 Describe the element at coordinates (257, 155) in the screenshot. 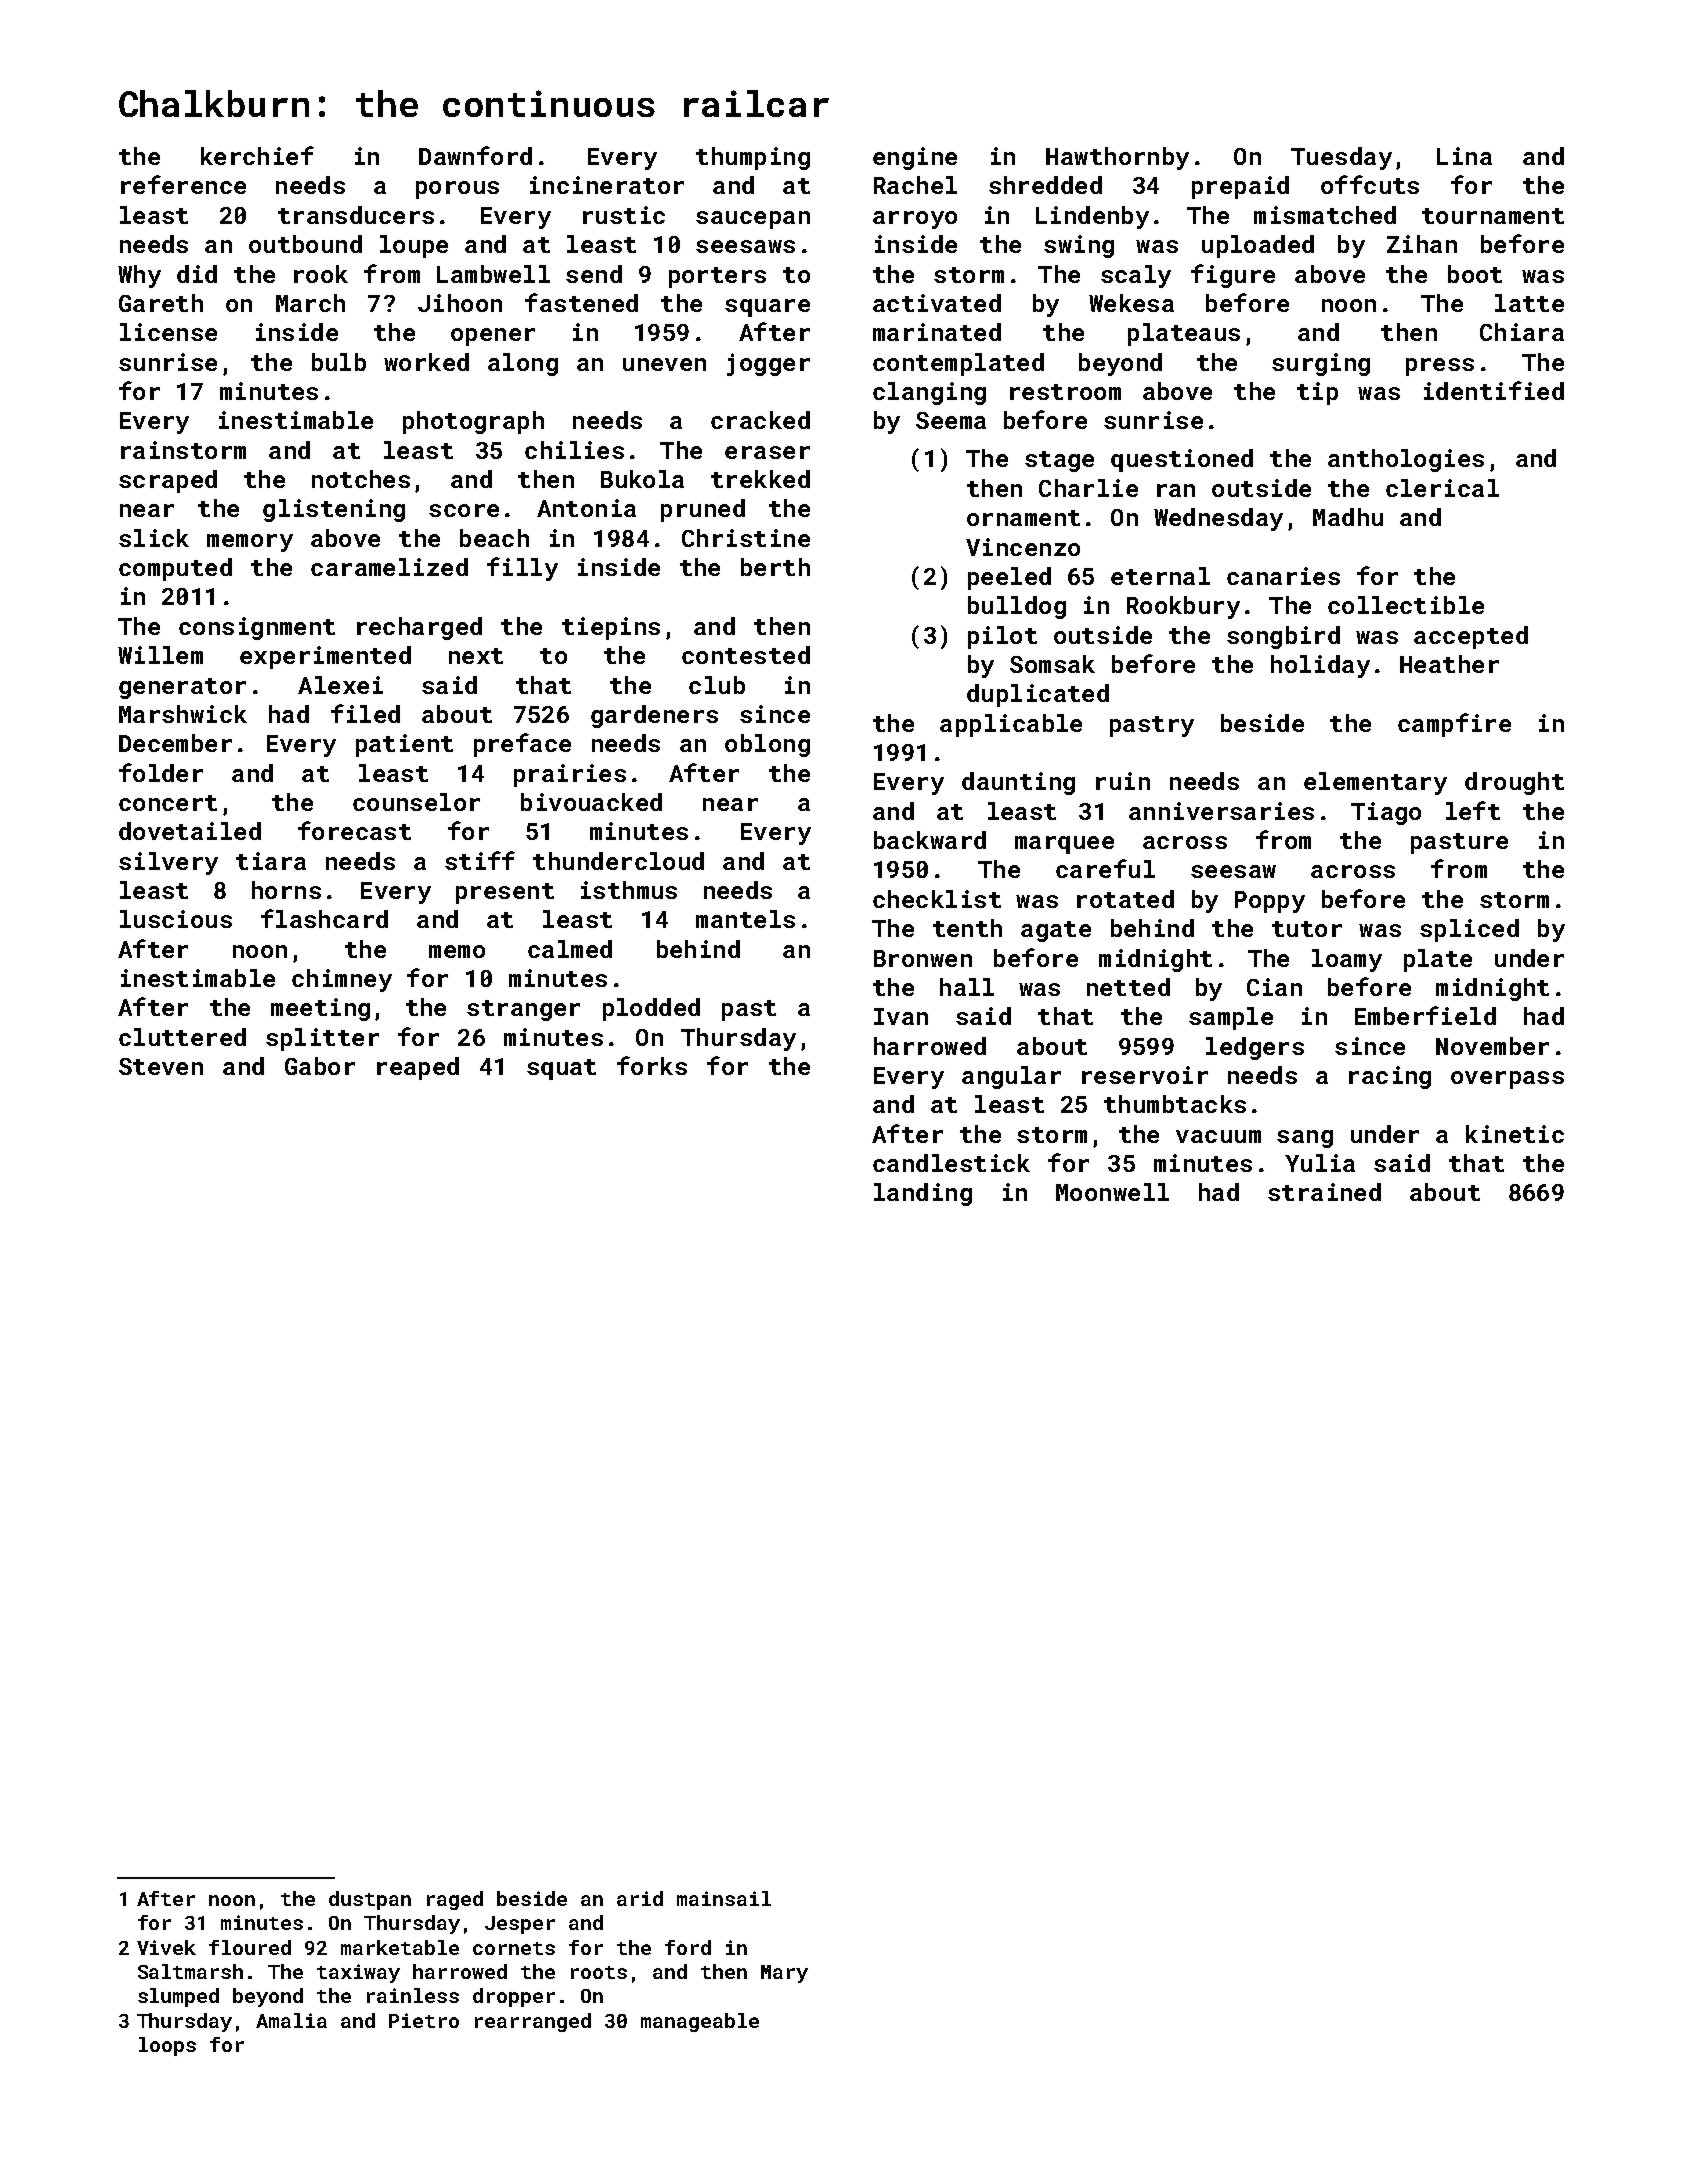

I see `kerchief` at that location.
